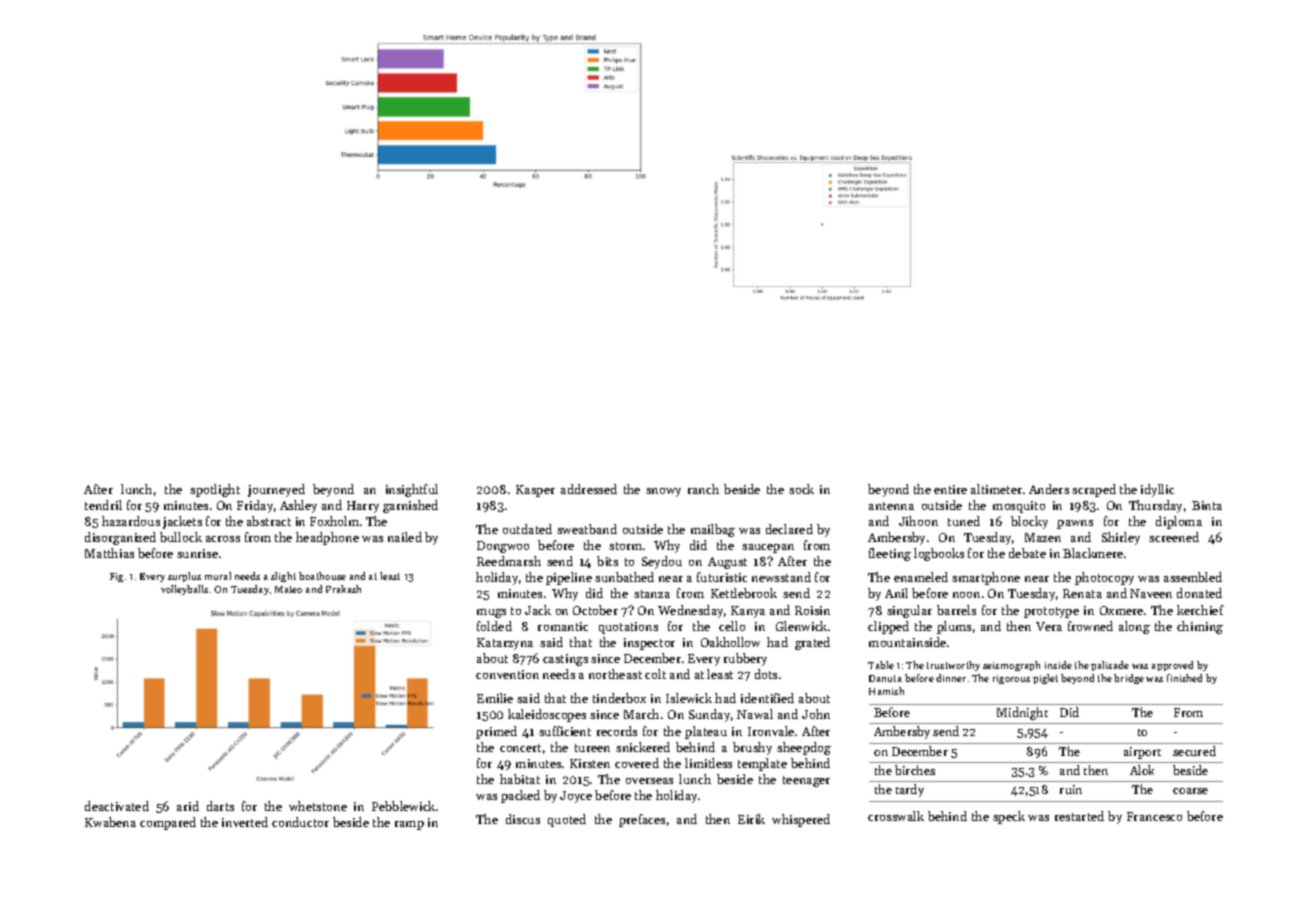 The image size is (1308, 924). I want to click on primed, so click(496, 732).
